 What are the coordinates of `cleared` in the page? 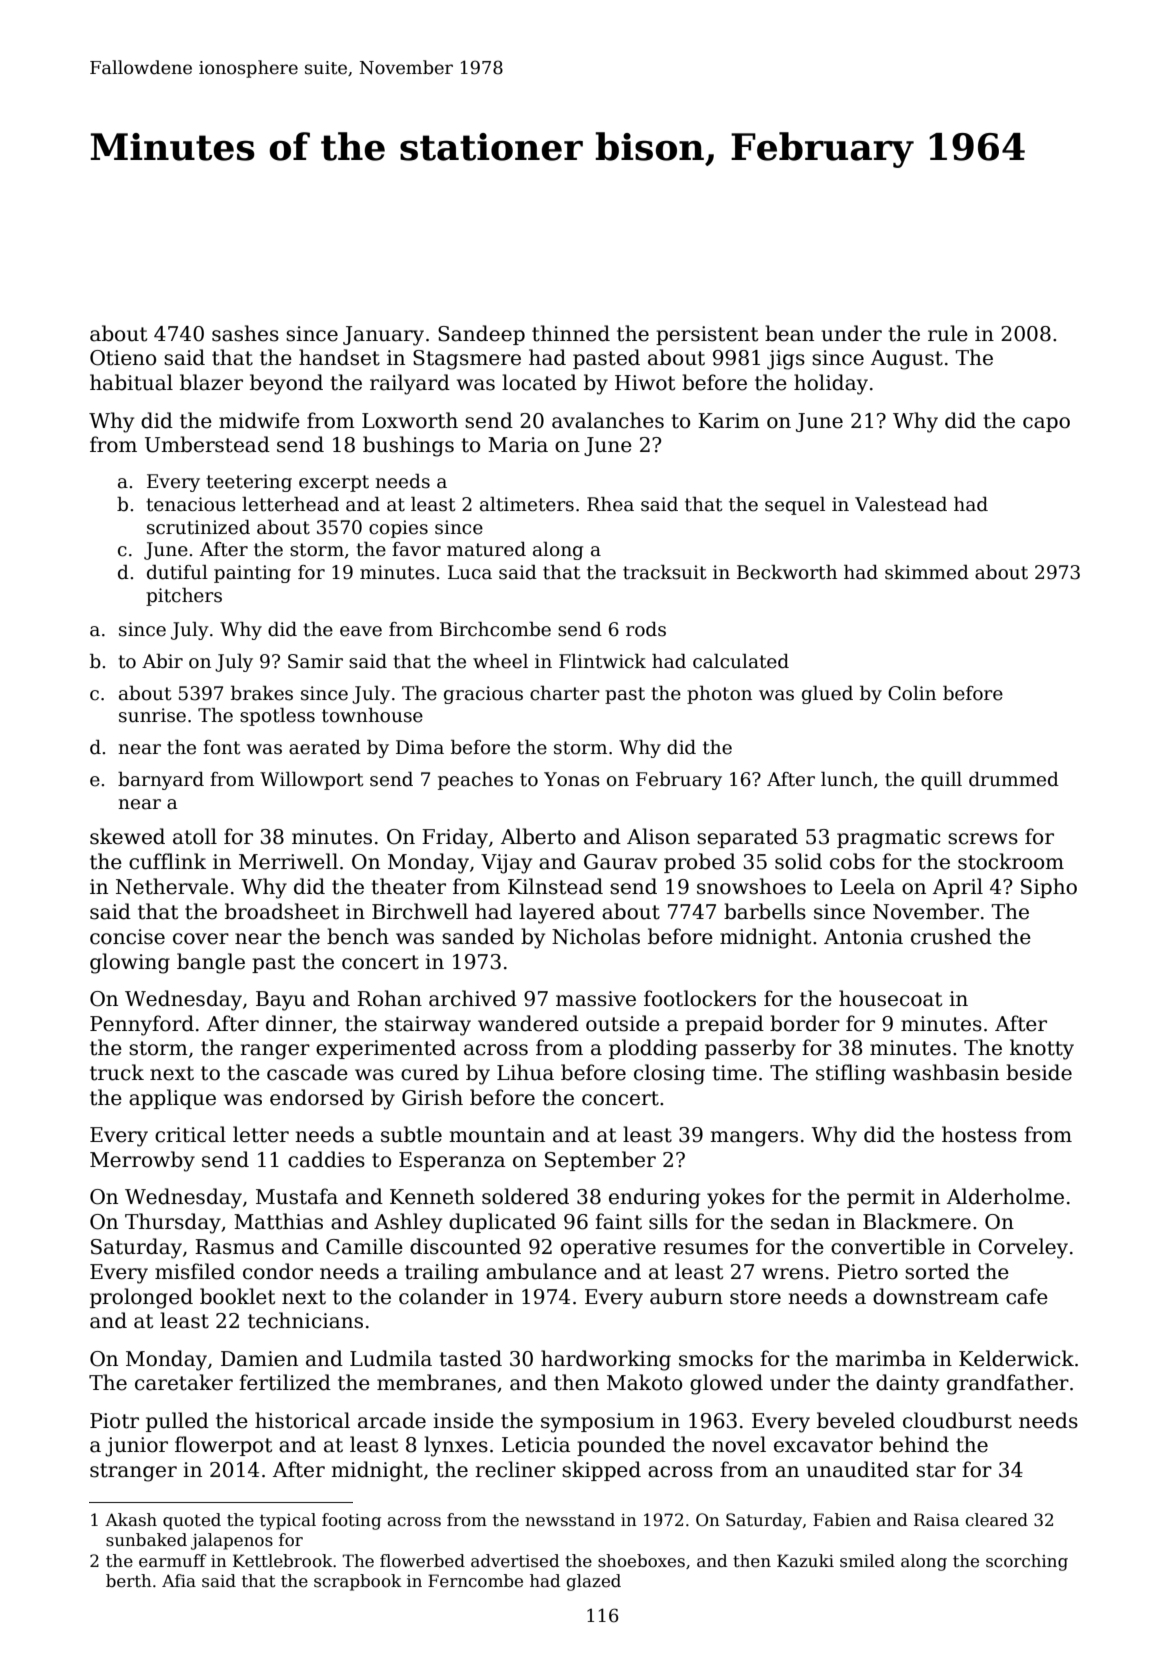 It's located at (996, 1520).
